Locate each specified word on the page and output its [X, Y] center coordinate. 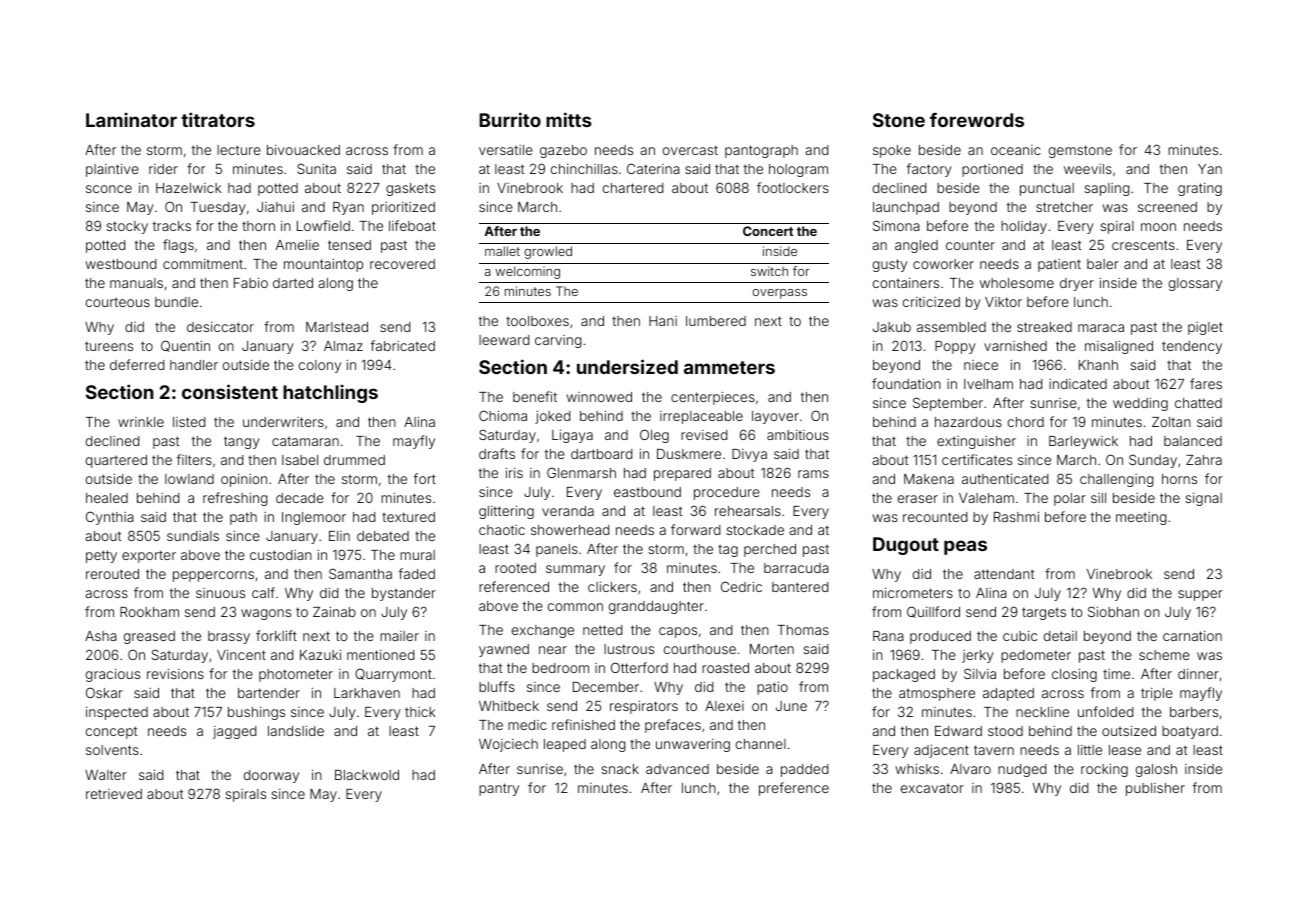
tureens [109, 346]
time [1116, 674]
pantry [499, 789]
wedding [1140, 404]
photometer [296, 675]
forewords [977, 120]
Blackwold [367, 775]
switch [769, 271]
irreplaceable [701, 417]
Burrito [510, 119]
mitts [569, 119]
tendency [1192, 347]
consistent [230, 391]
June [791, 706]
